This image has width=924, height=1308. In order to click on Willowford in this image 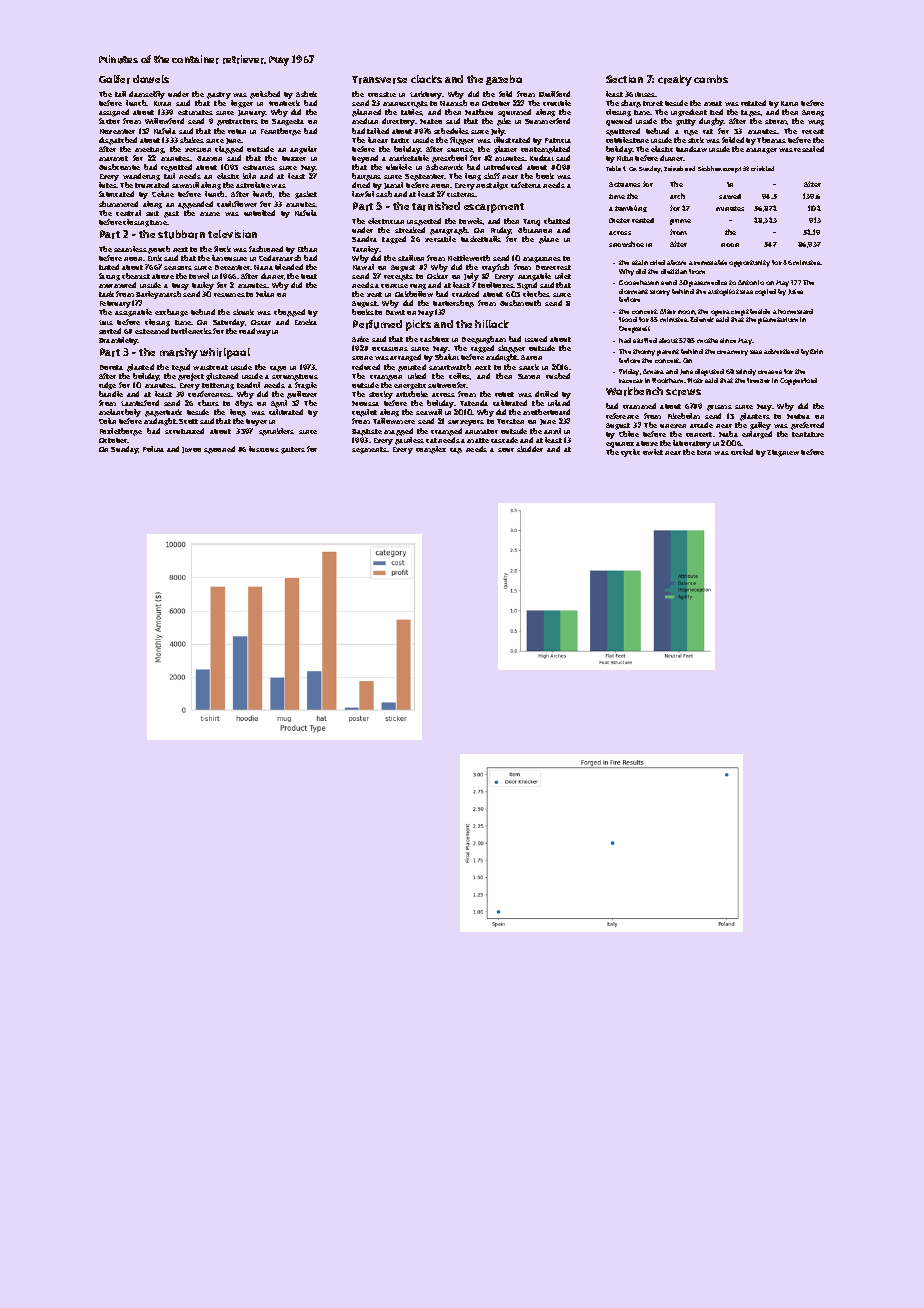, I will do `click(164, 121)`.
